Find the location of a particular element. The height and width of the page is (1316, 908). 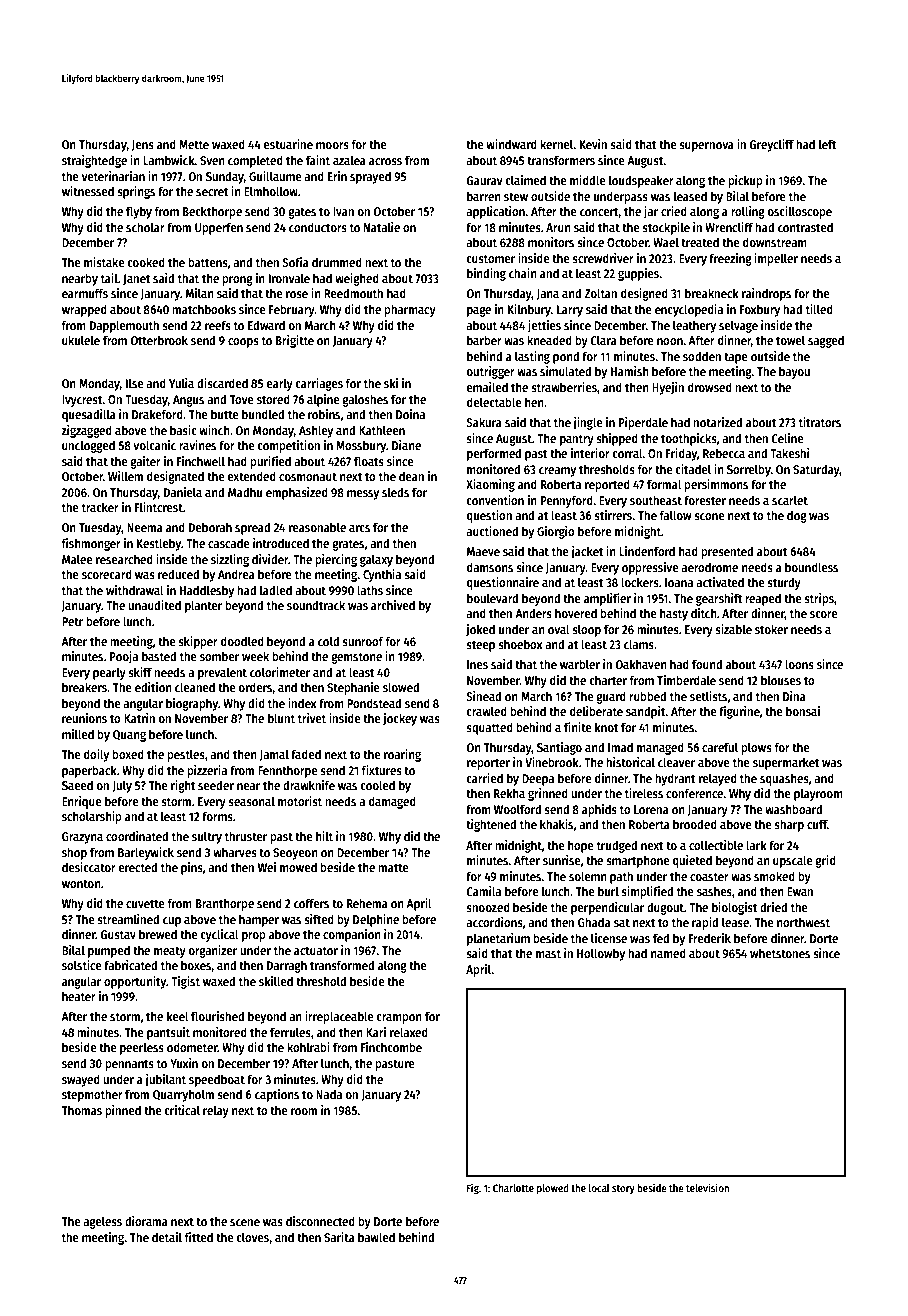

Dapplemouth is located at coordinates (124, 326).
